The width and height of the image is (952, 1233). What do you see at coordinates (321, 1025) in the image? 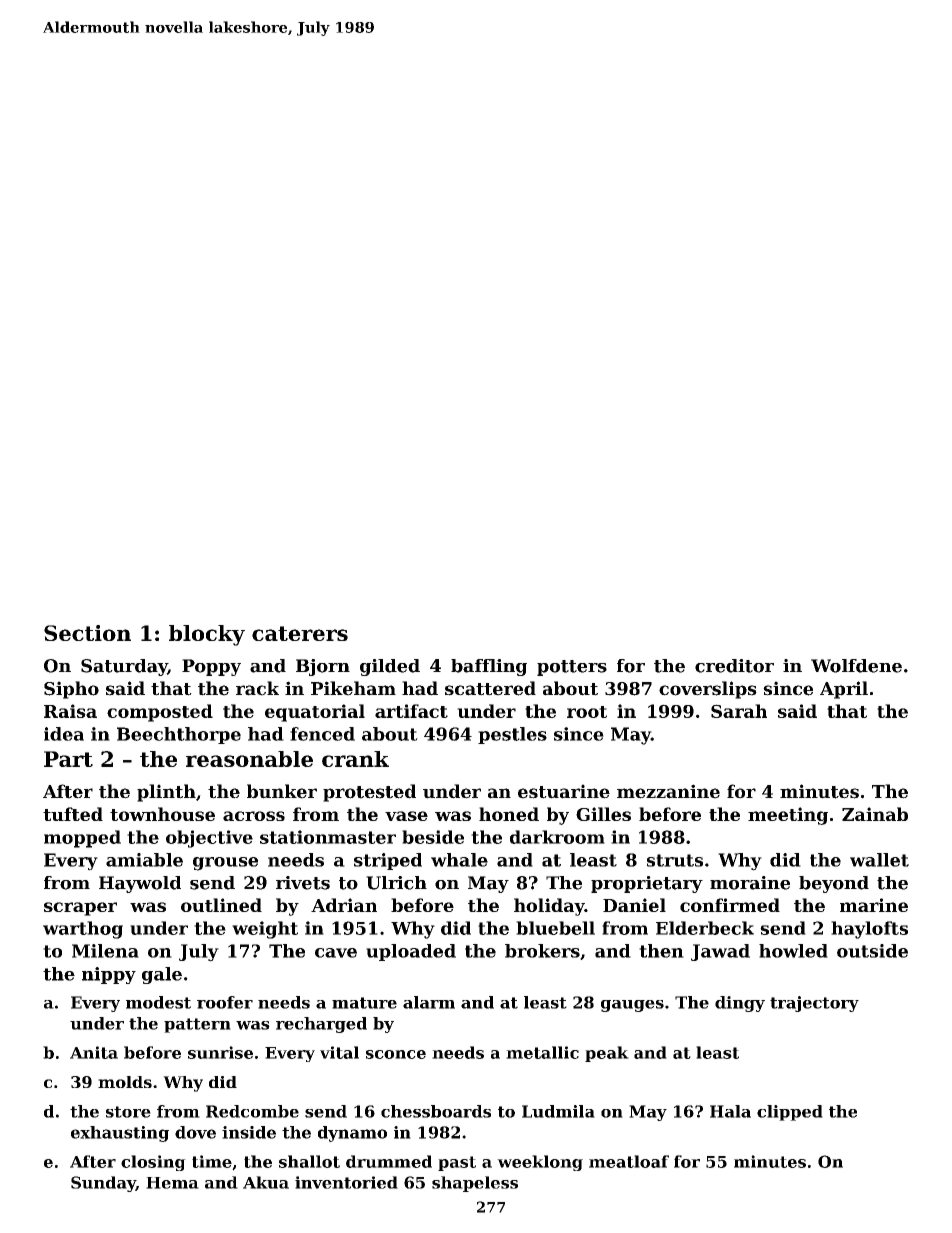
I see `recharged` at bounding box center [321, 1025].
